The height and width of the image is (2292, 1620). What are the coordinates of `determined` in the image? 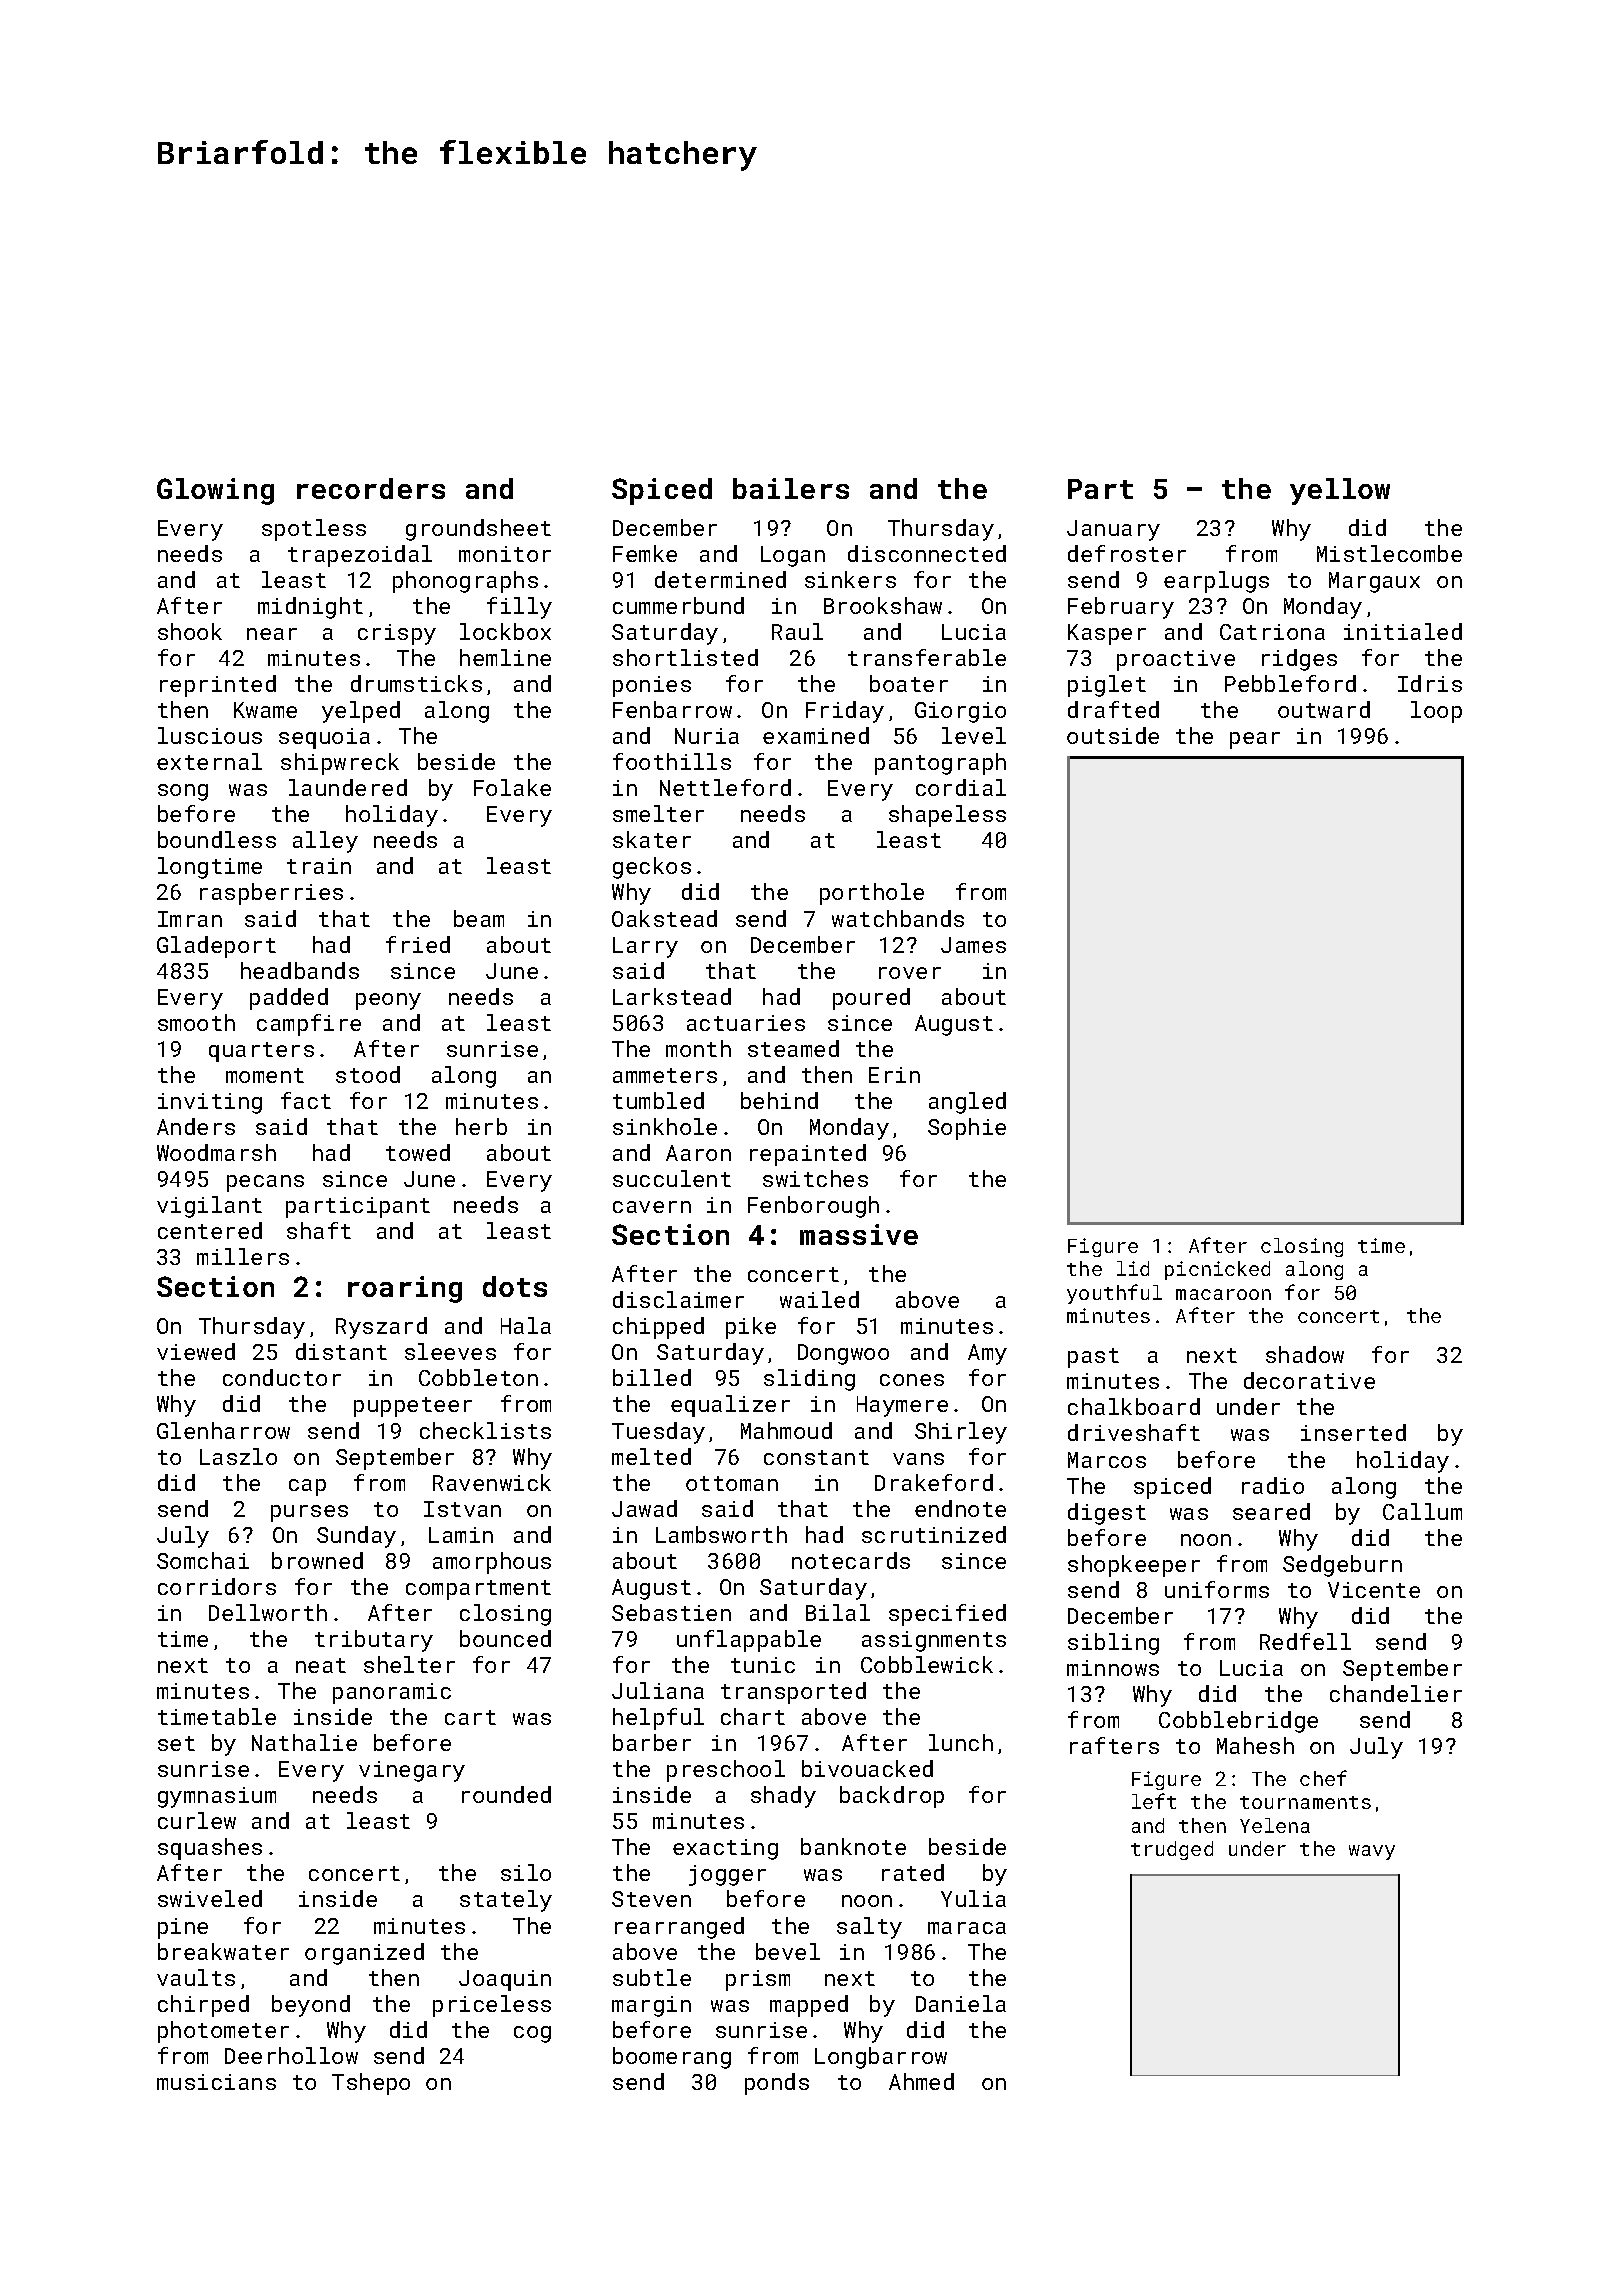 It's located at (720, 579).
